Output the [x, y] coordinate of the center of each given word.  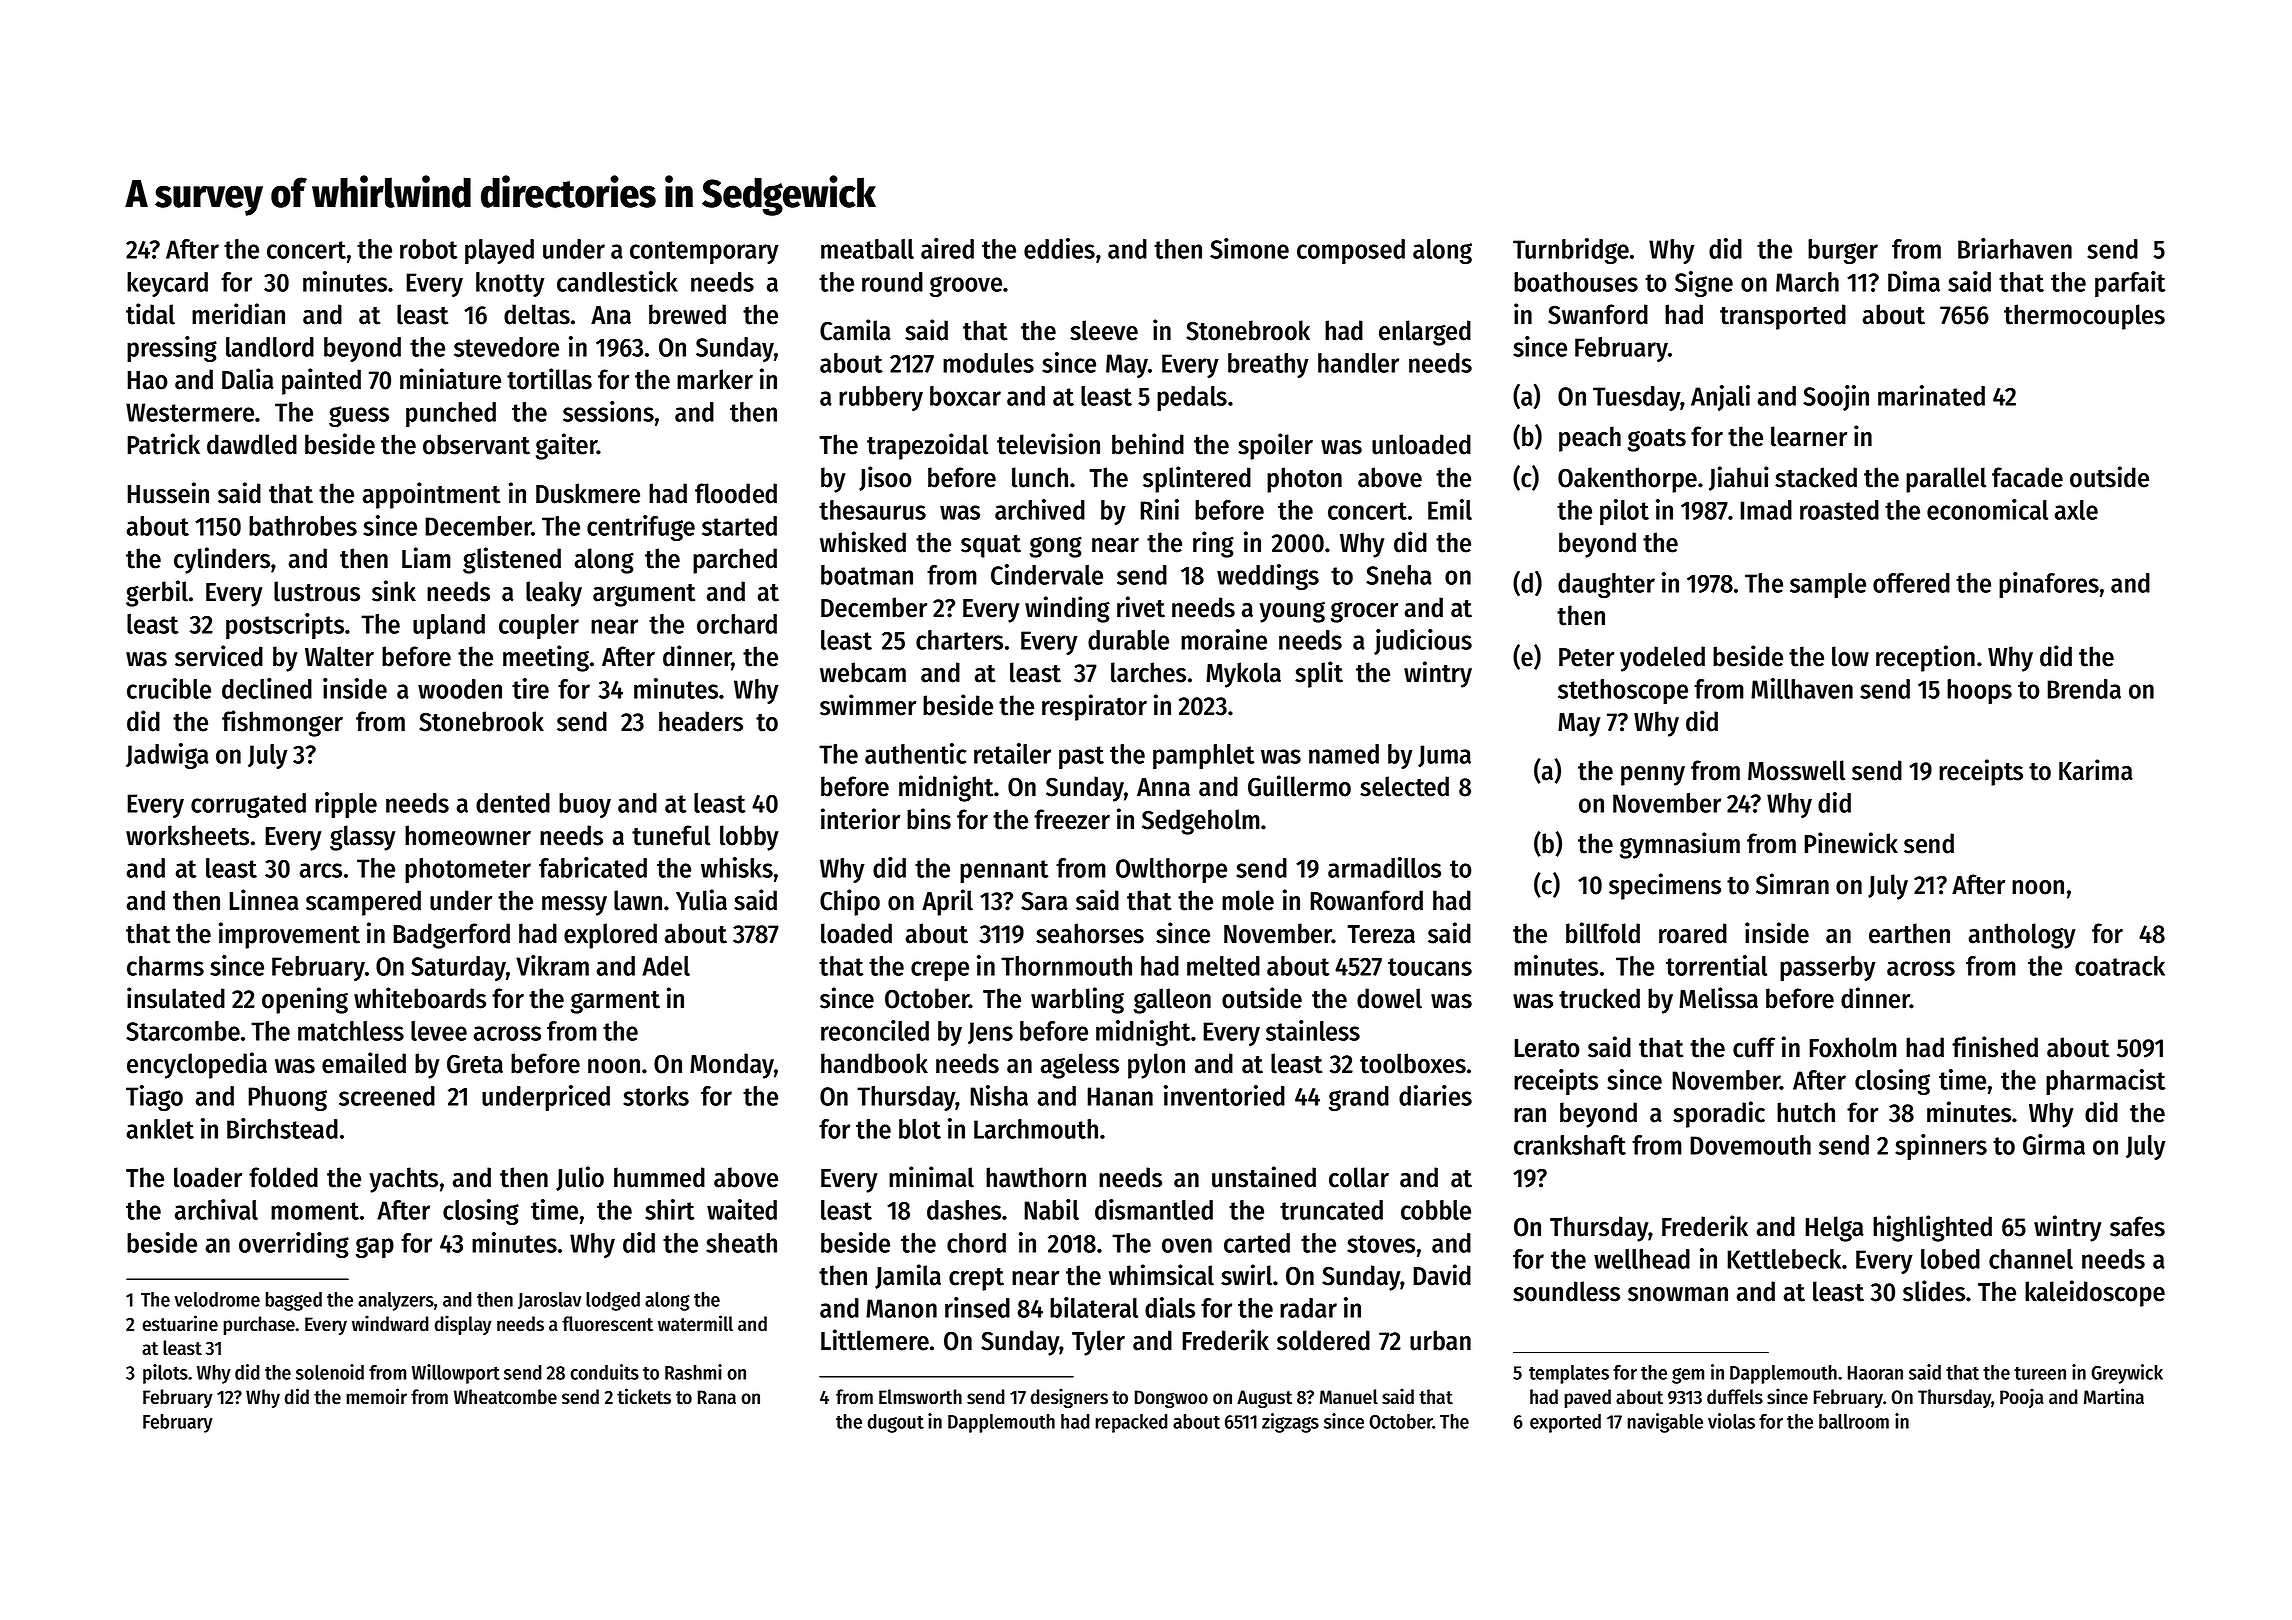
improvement [289, 935]
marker [715, 379]
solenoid [330, 1372]
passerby [1828, 968]
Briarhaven [2015, 248]
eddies [1059, 248]
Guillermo [1299, 786]
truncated [1331, 1210]
